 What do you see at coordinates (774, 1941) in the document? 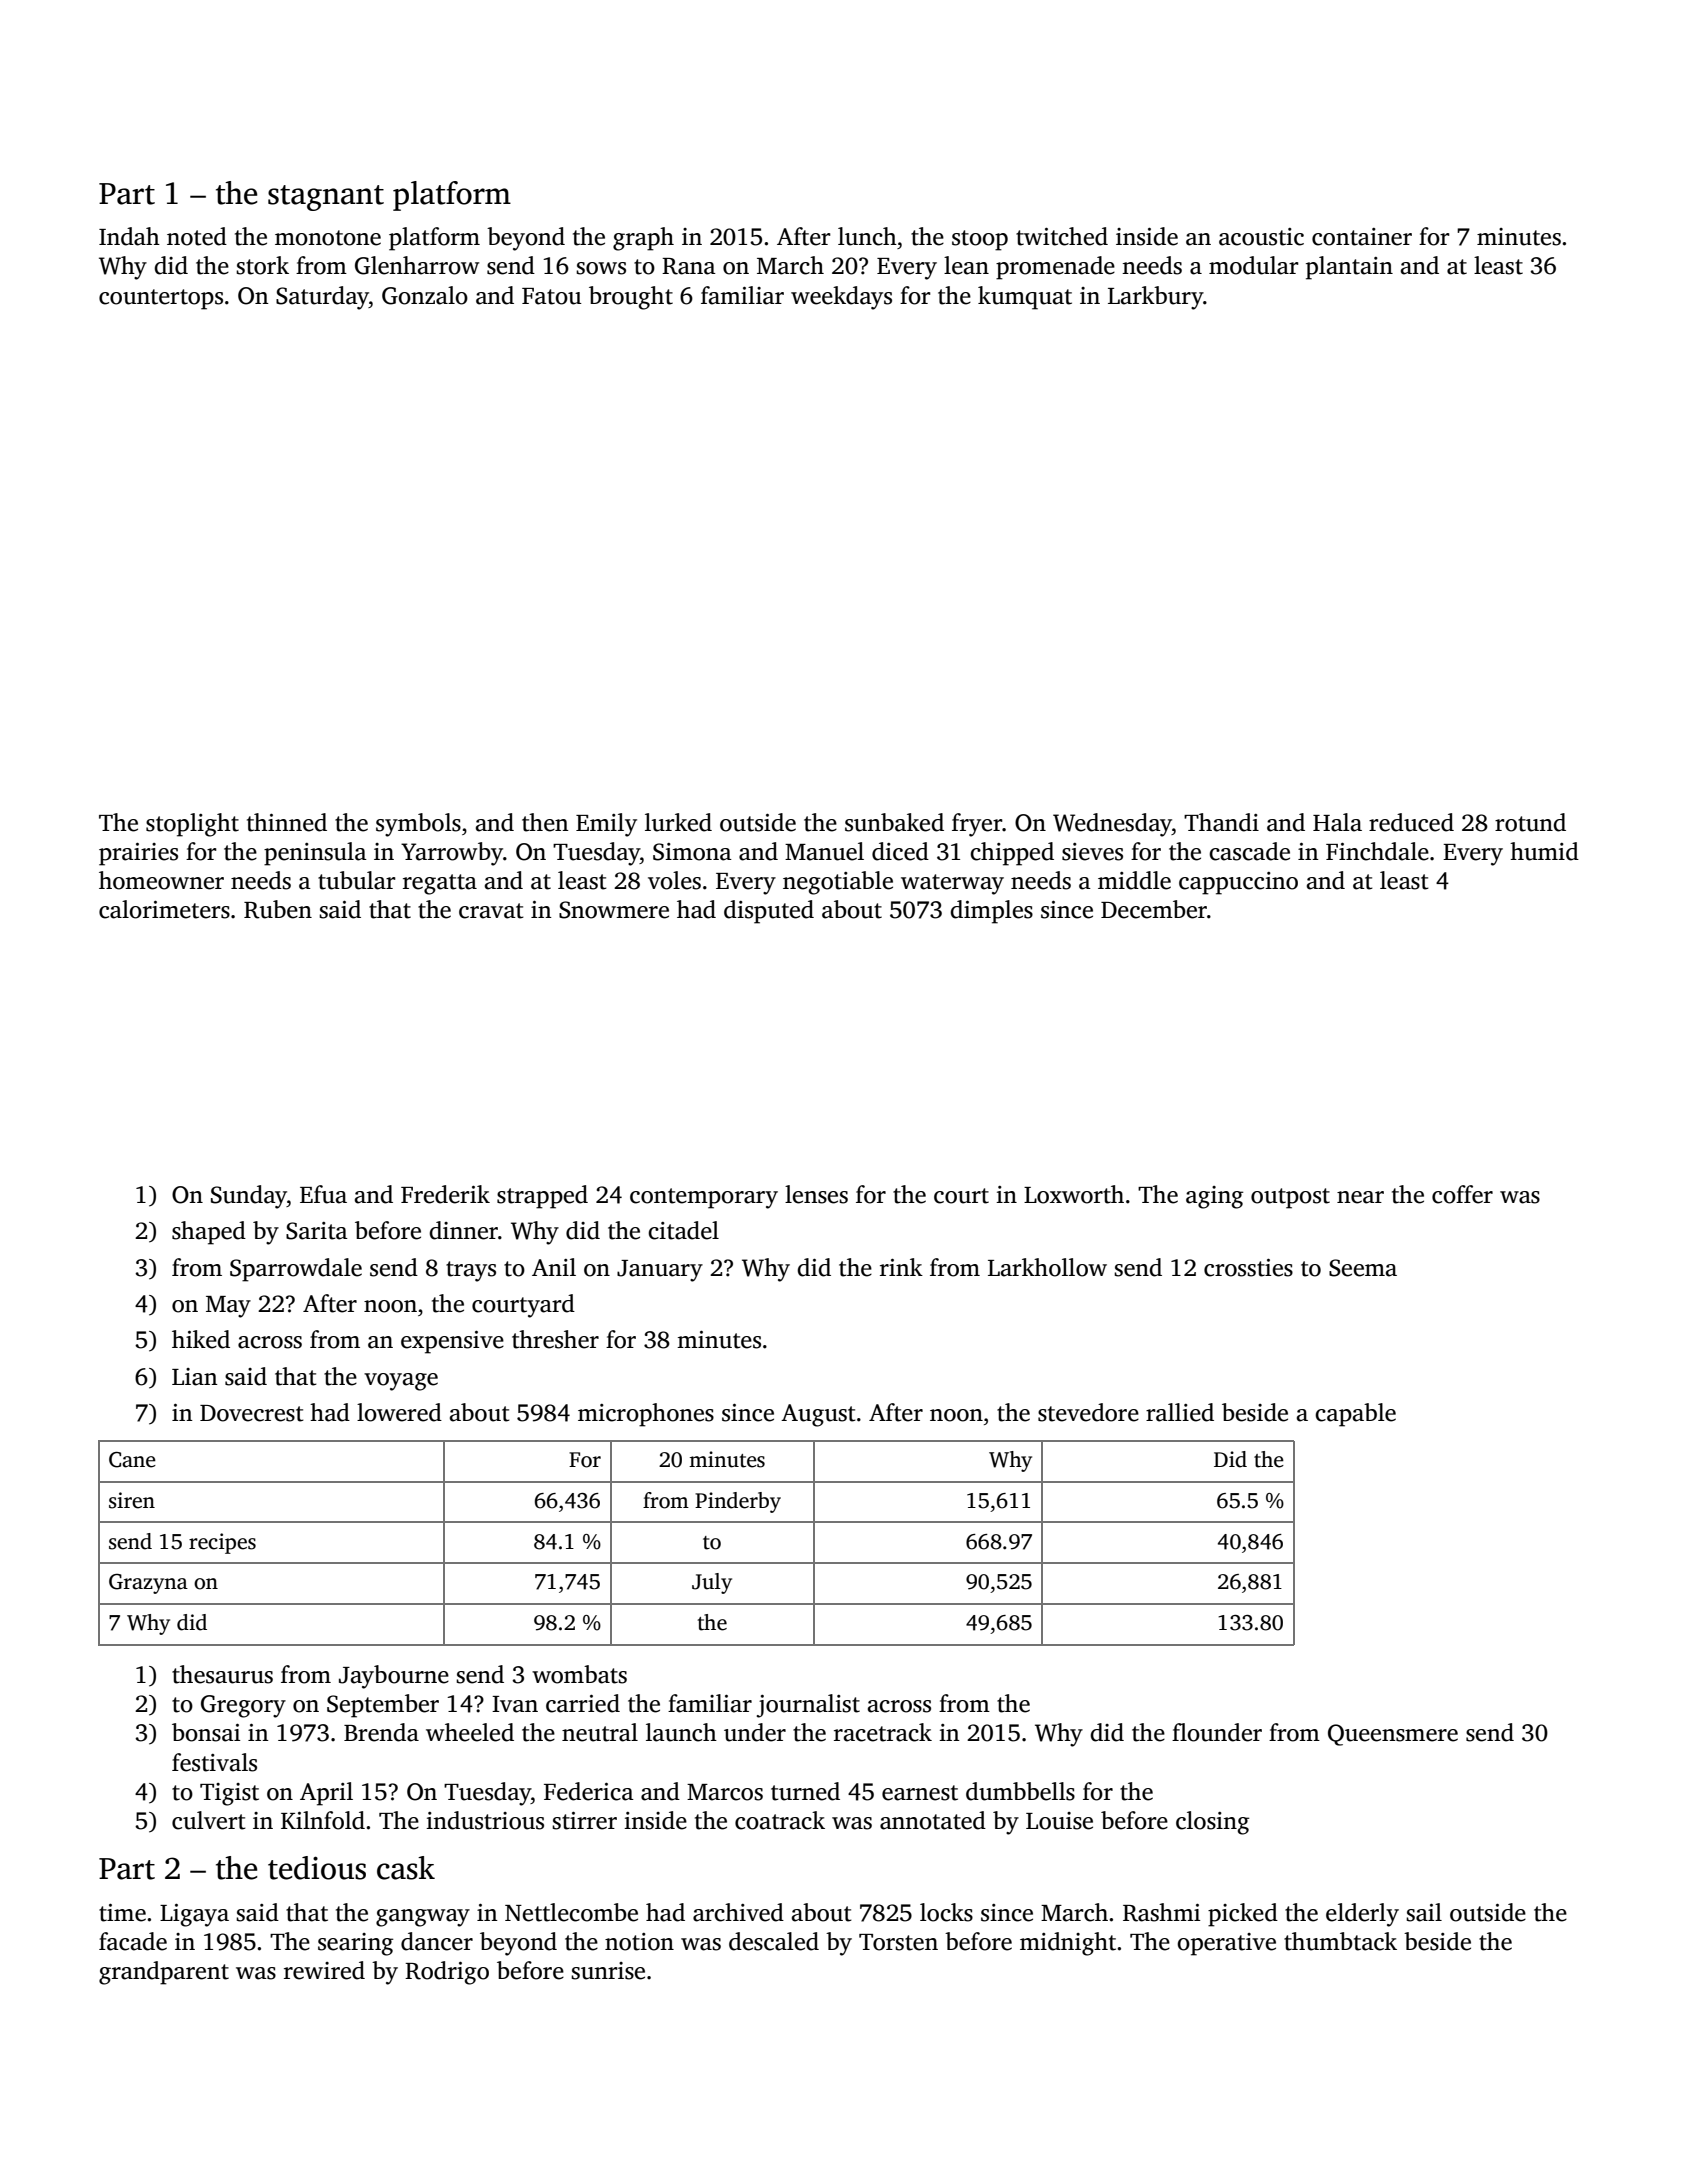
I see `descaled` at bounding box center [774, 1941].
